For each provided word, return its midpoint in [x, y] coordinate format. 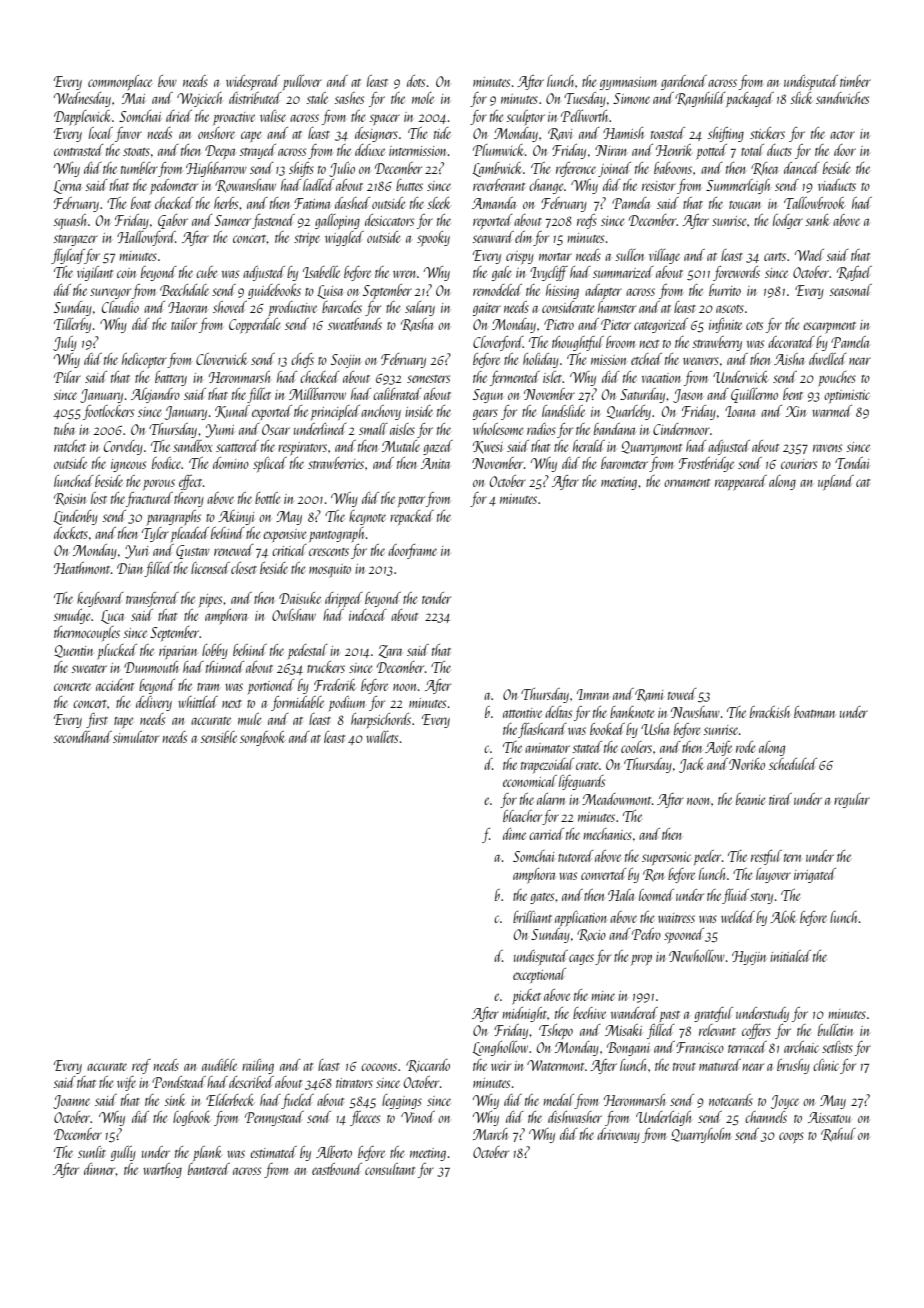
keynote [367, 517]
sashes [349, 98]
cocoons [379, 1067]
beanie [750, 799]
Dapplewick [82, 117]
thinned [225, 667]
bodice [167, 463]
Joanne [71, 1102]
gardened [684, 82]
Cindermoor [681, 429]
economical [530, 781]
